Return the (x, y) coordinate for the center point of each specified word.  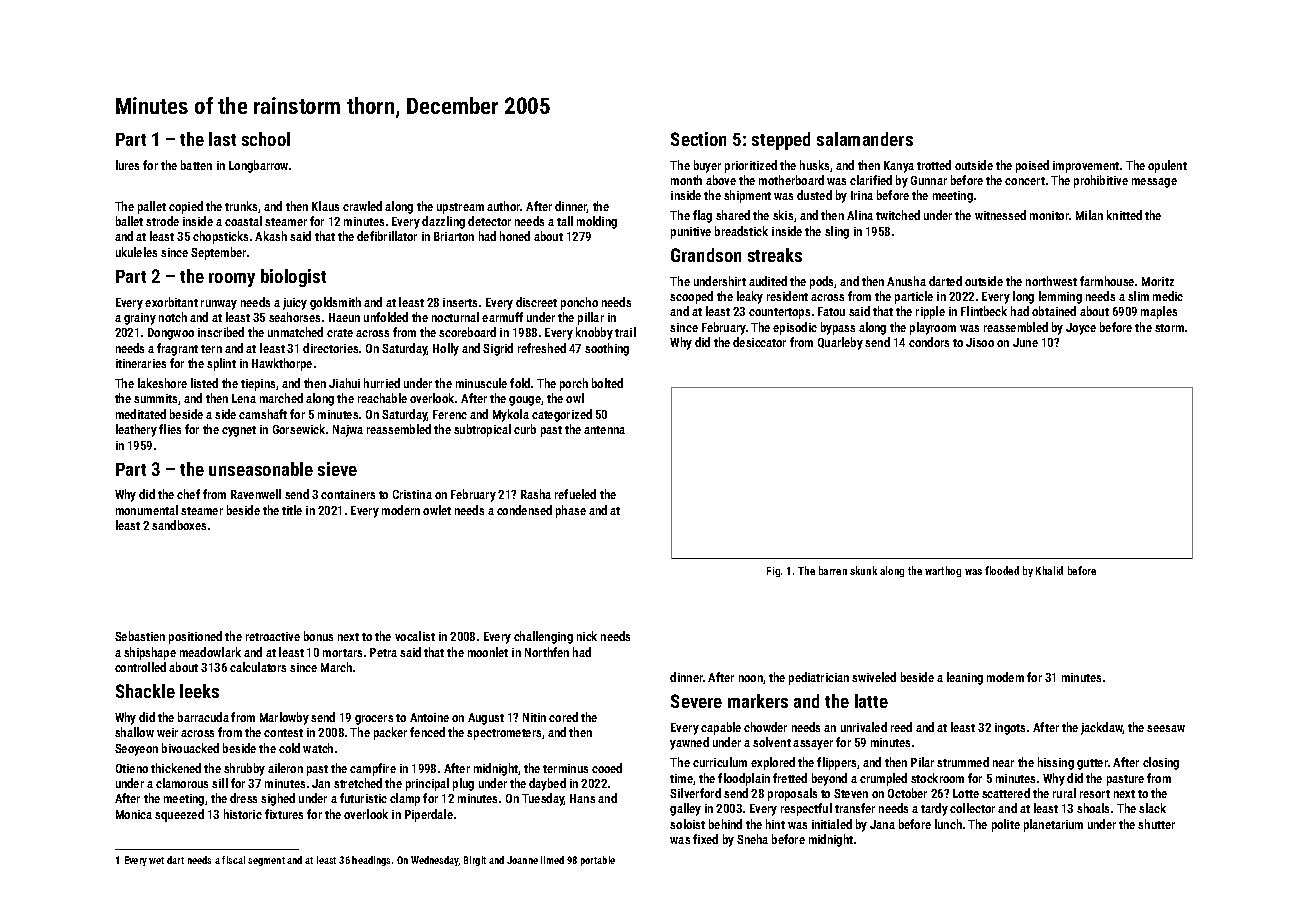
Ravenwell (256, 494)
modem (1005, 677)
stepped (781, 141)
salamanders (865, 139)
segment (266, 861)
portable (598, 861)
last (222, 139)
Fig (773, 572)
